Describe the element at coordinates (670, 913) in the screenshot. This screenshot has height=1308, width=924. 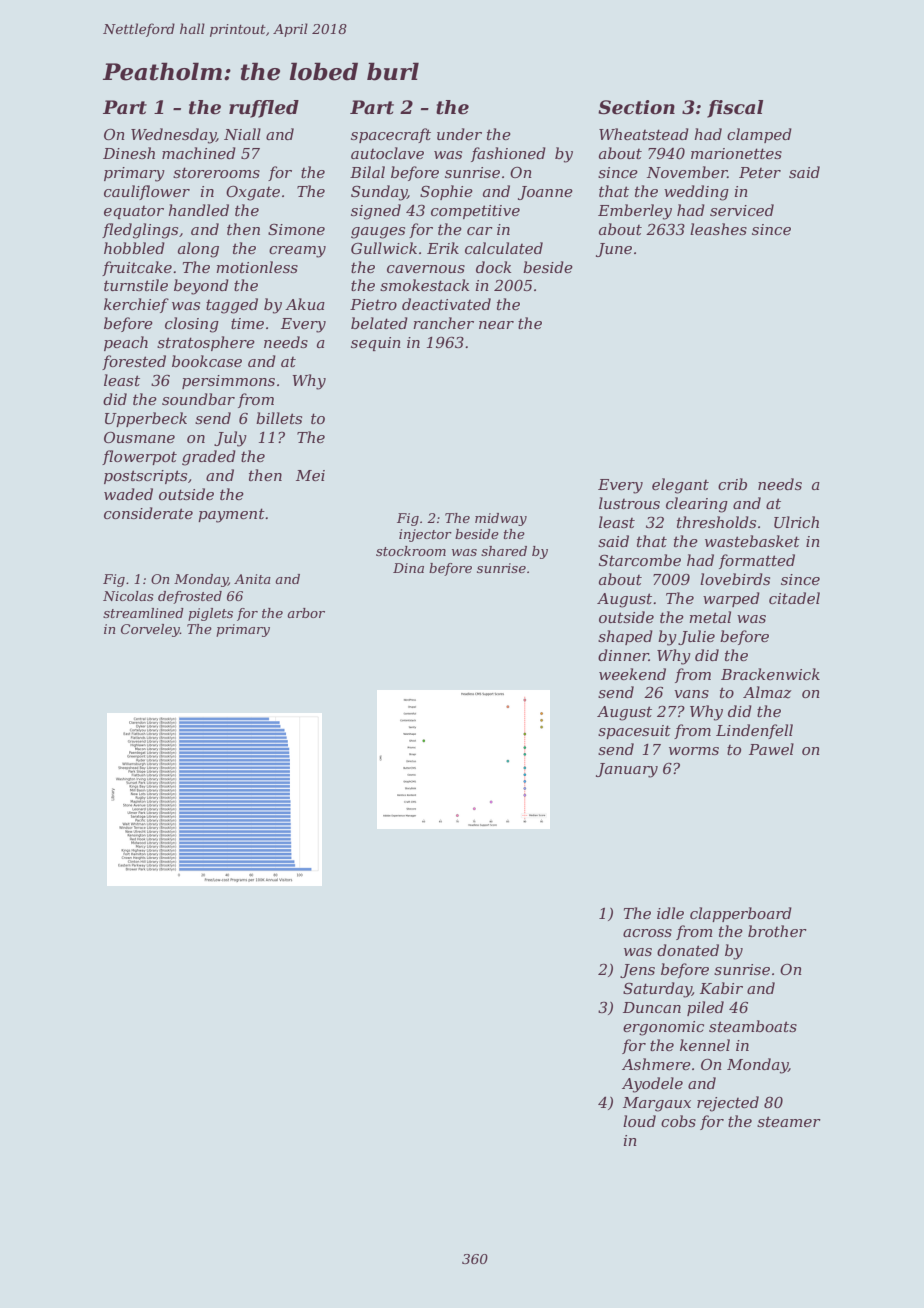
I see `idle` at that location.
